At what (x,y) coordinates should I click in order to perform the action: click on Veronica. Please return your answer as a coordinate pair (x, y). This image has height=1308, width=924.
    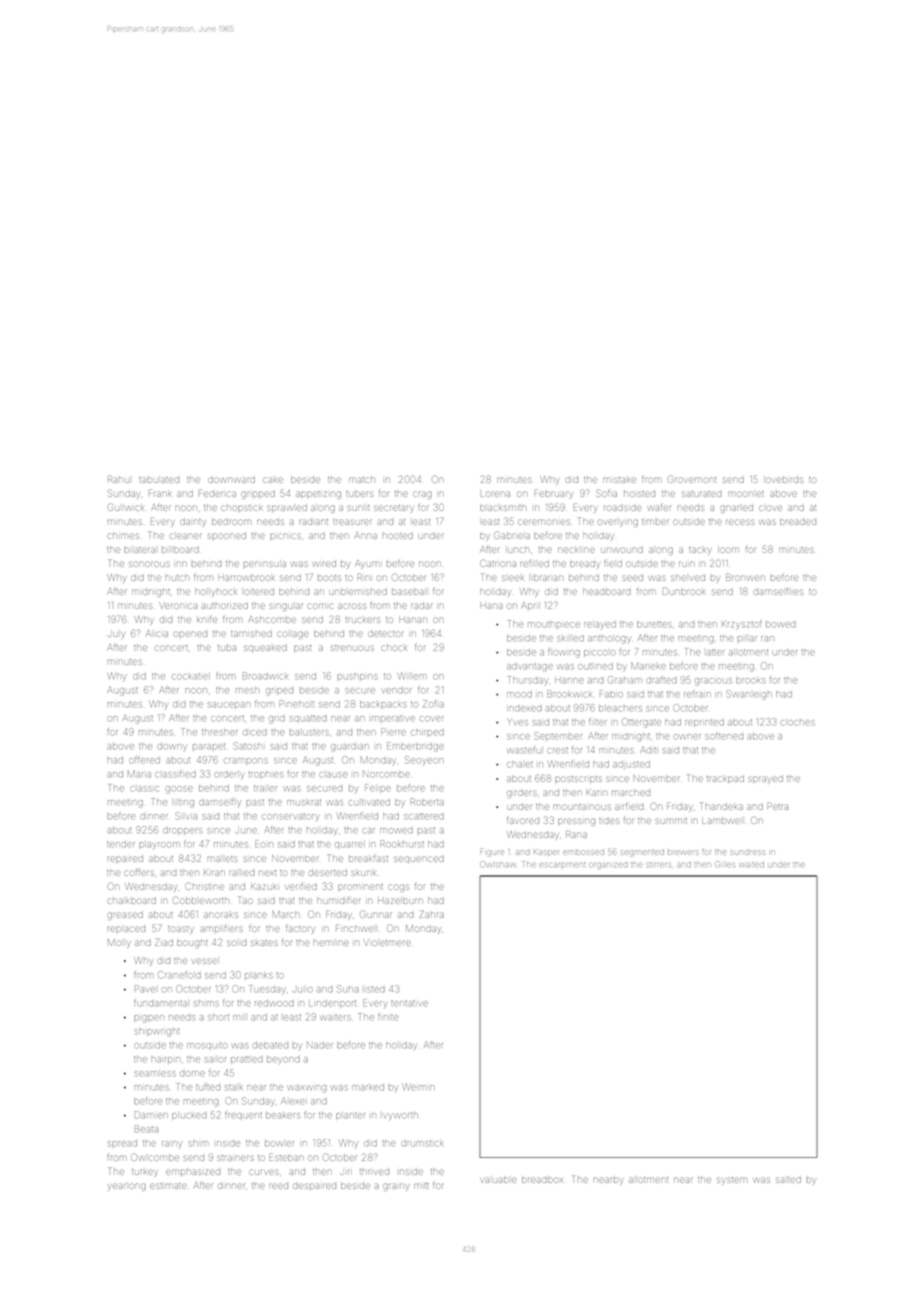
    Looking at the image, I should click on (178, 605).
